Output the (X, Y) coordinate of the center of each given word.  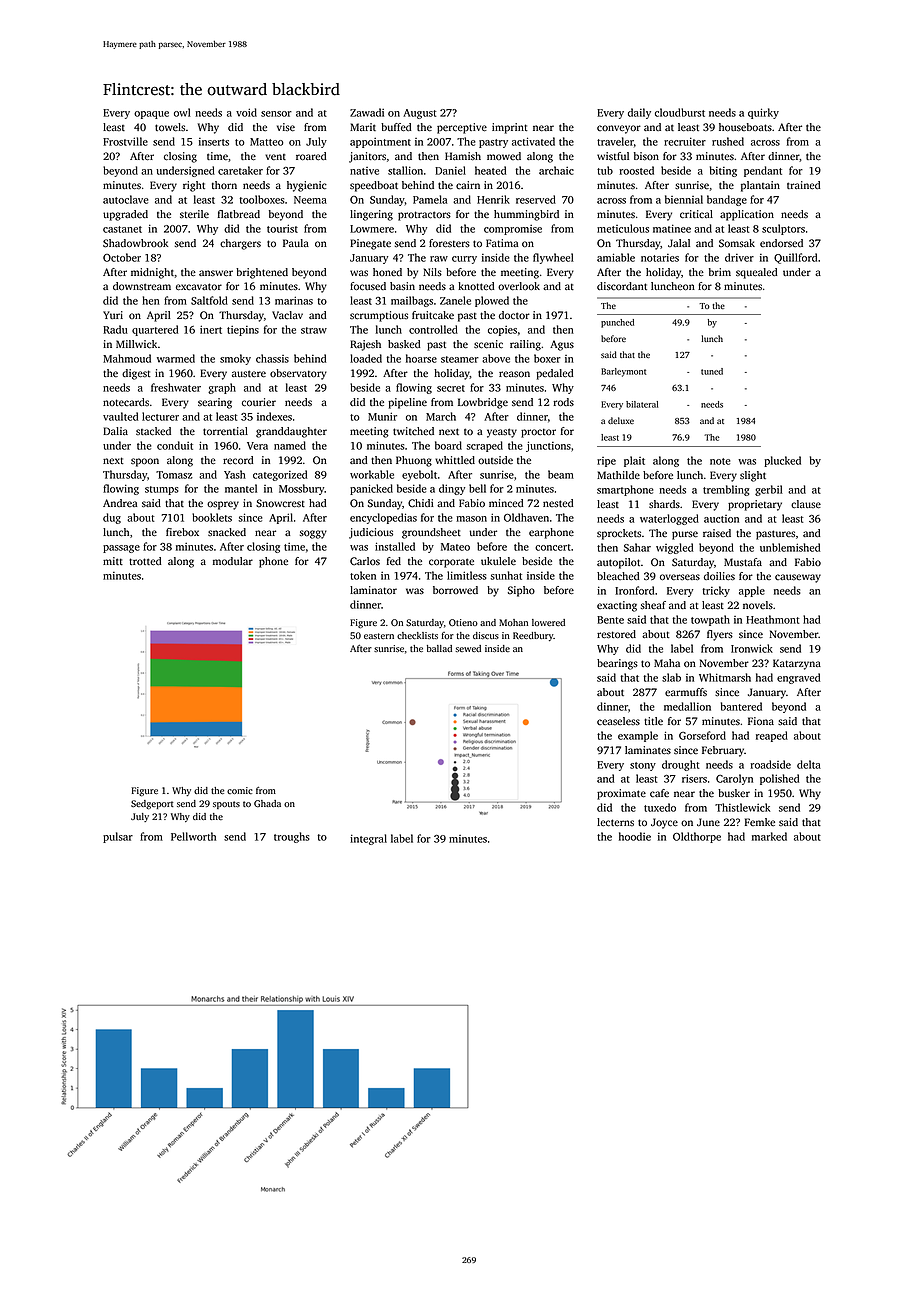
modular (233, 561)
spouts (226, 805)
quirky (763, 113)
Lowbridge (483, 403)
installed (395, 546)
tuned (712, 371)
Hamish (463, 156)
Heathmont (772, 619)
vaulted (120, 416)
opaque (151, 115)
